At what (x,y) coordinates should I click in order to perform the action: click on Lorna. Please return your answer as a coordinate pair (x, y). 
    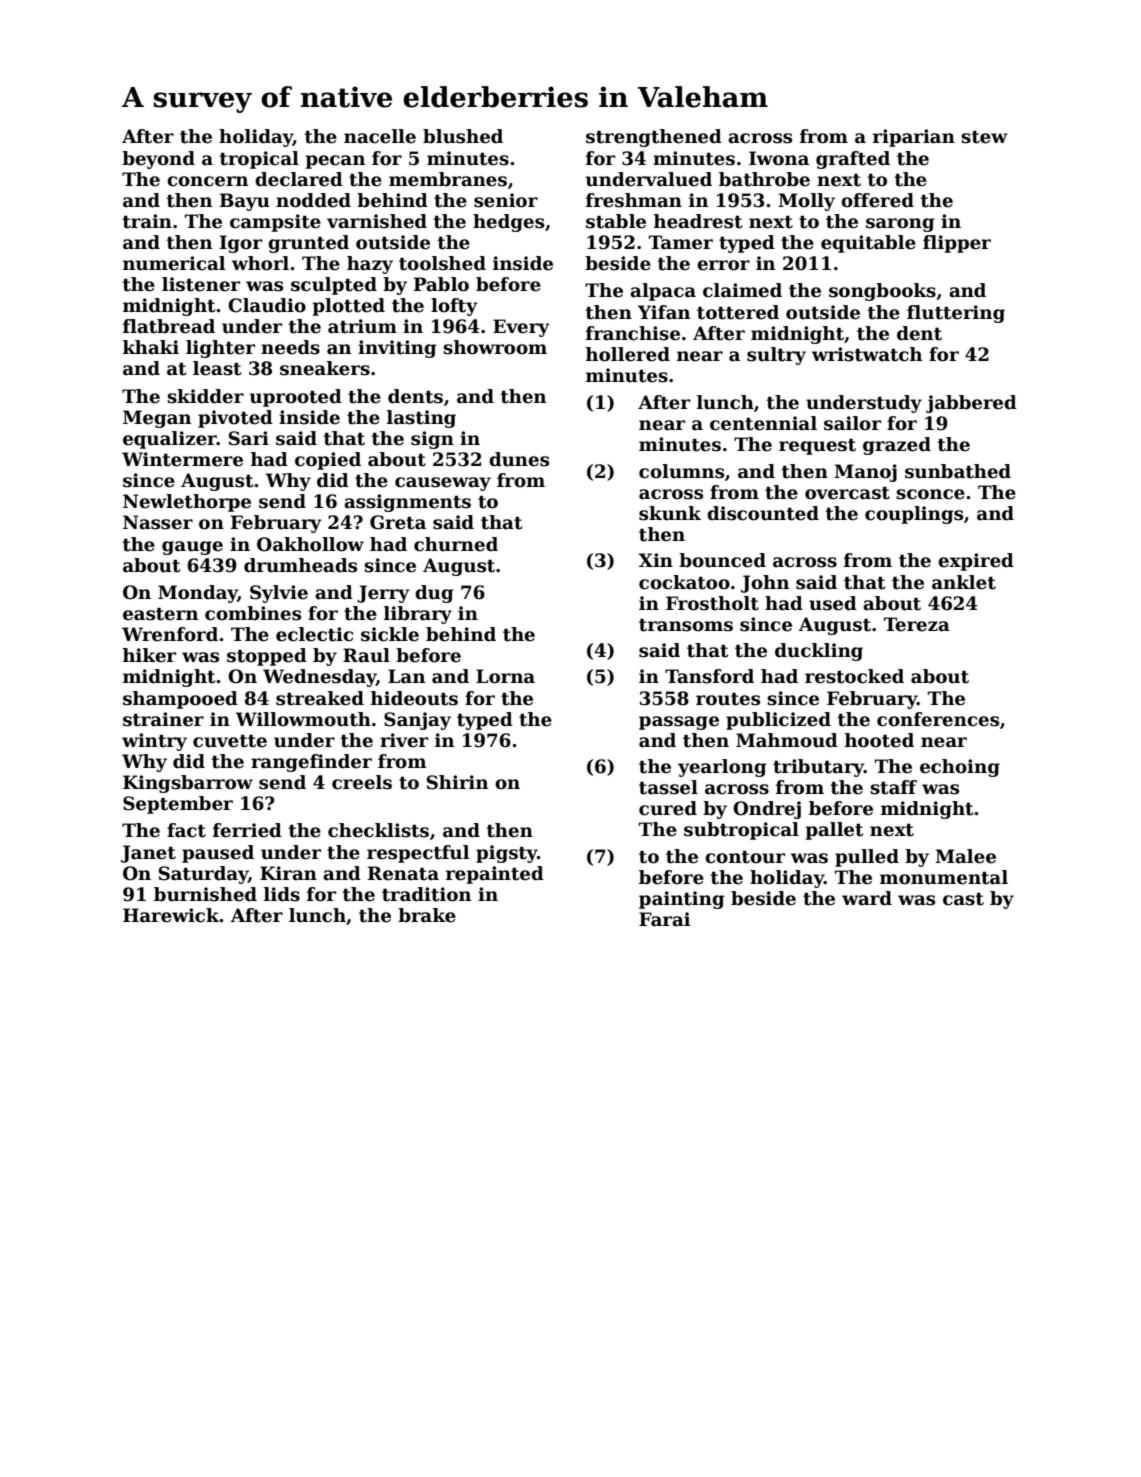
    Looking at the image, I should click on (505, 676).
